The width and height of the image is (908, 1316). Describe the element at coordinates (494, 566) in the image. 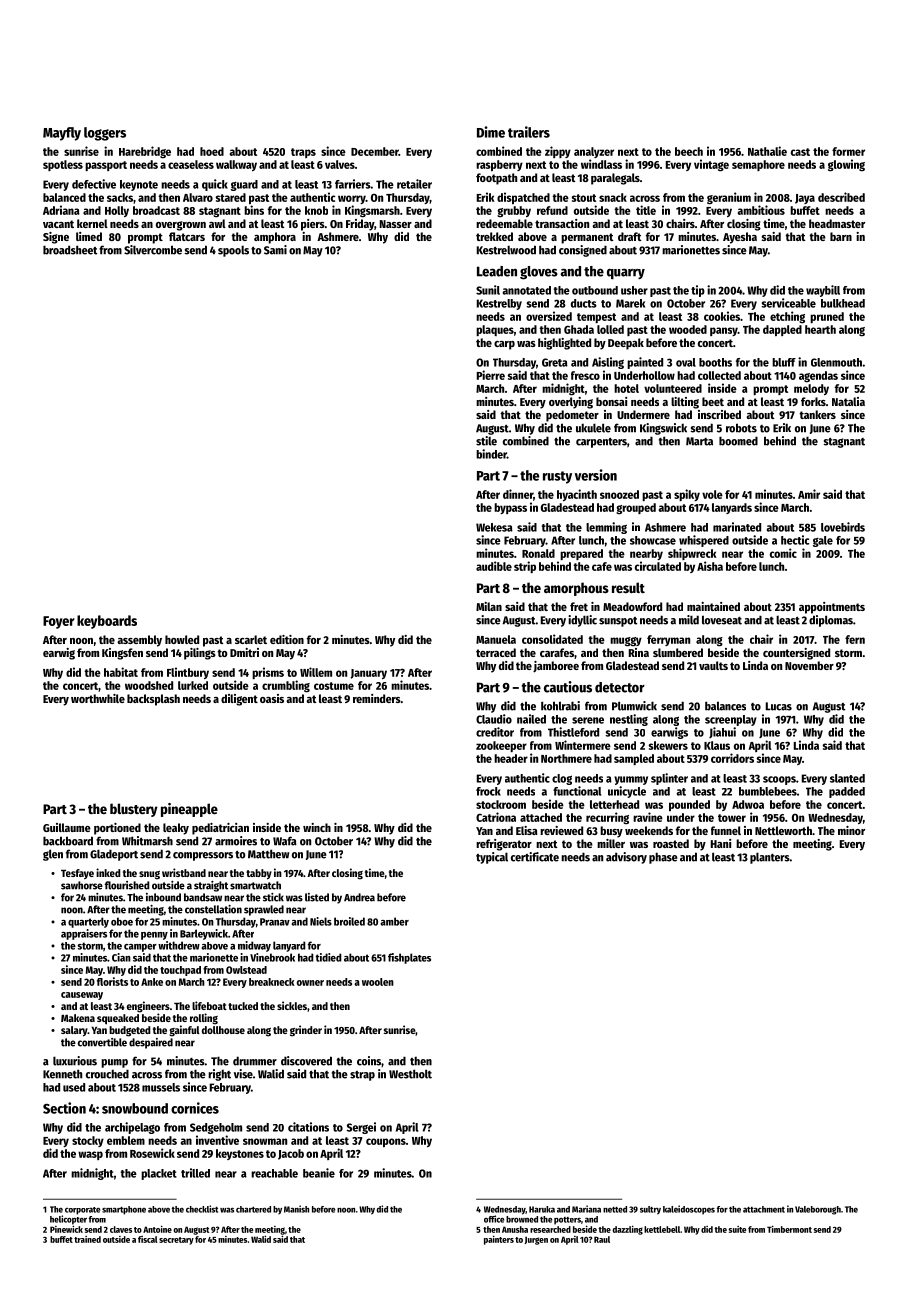

I see `audible` at that location.
